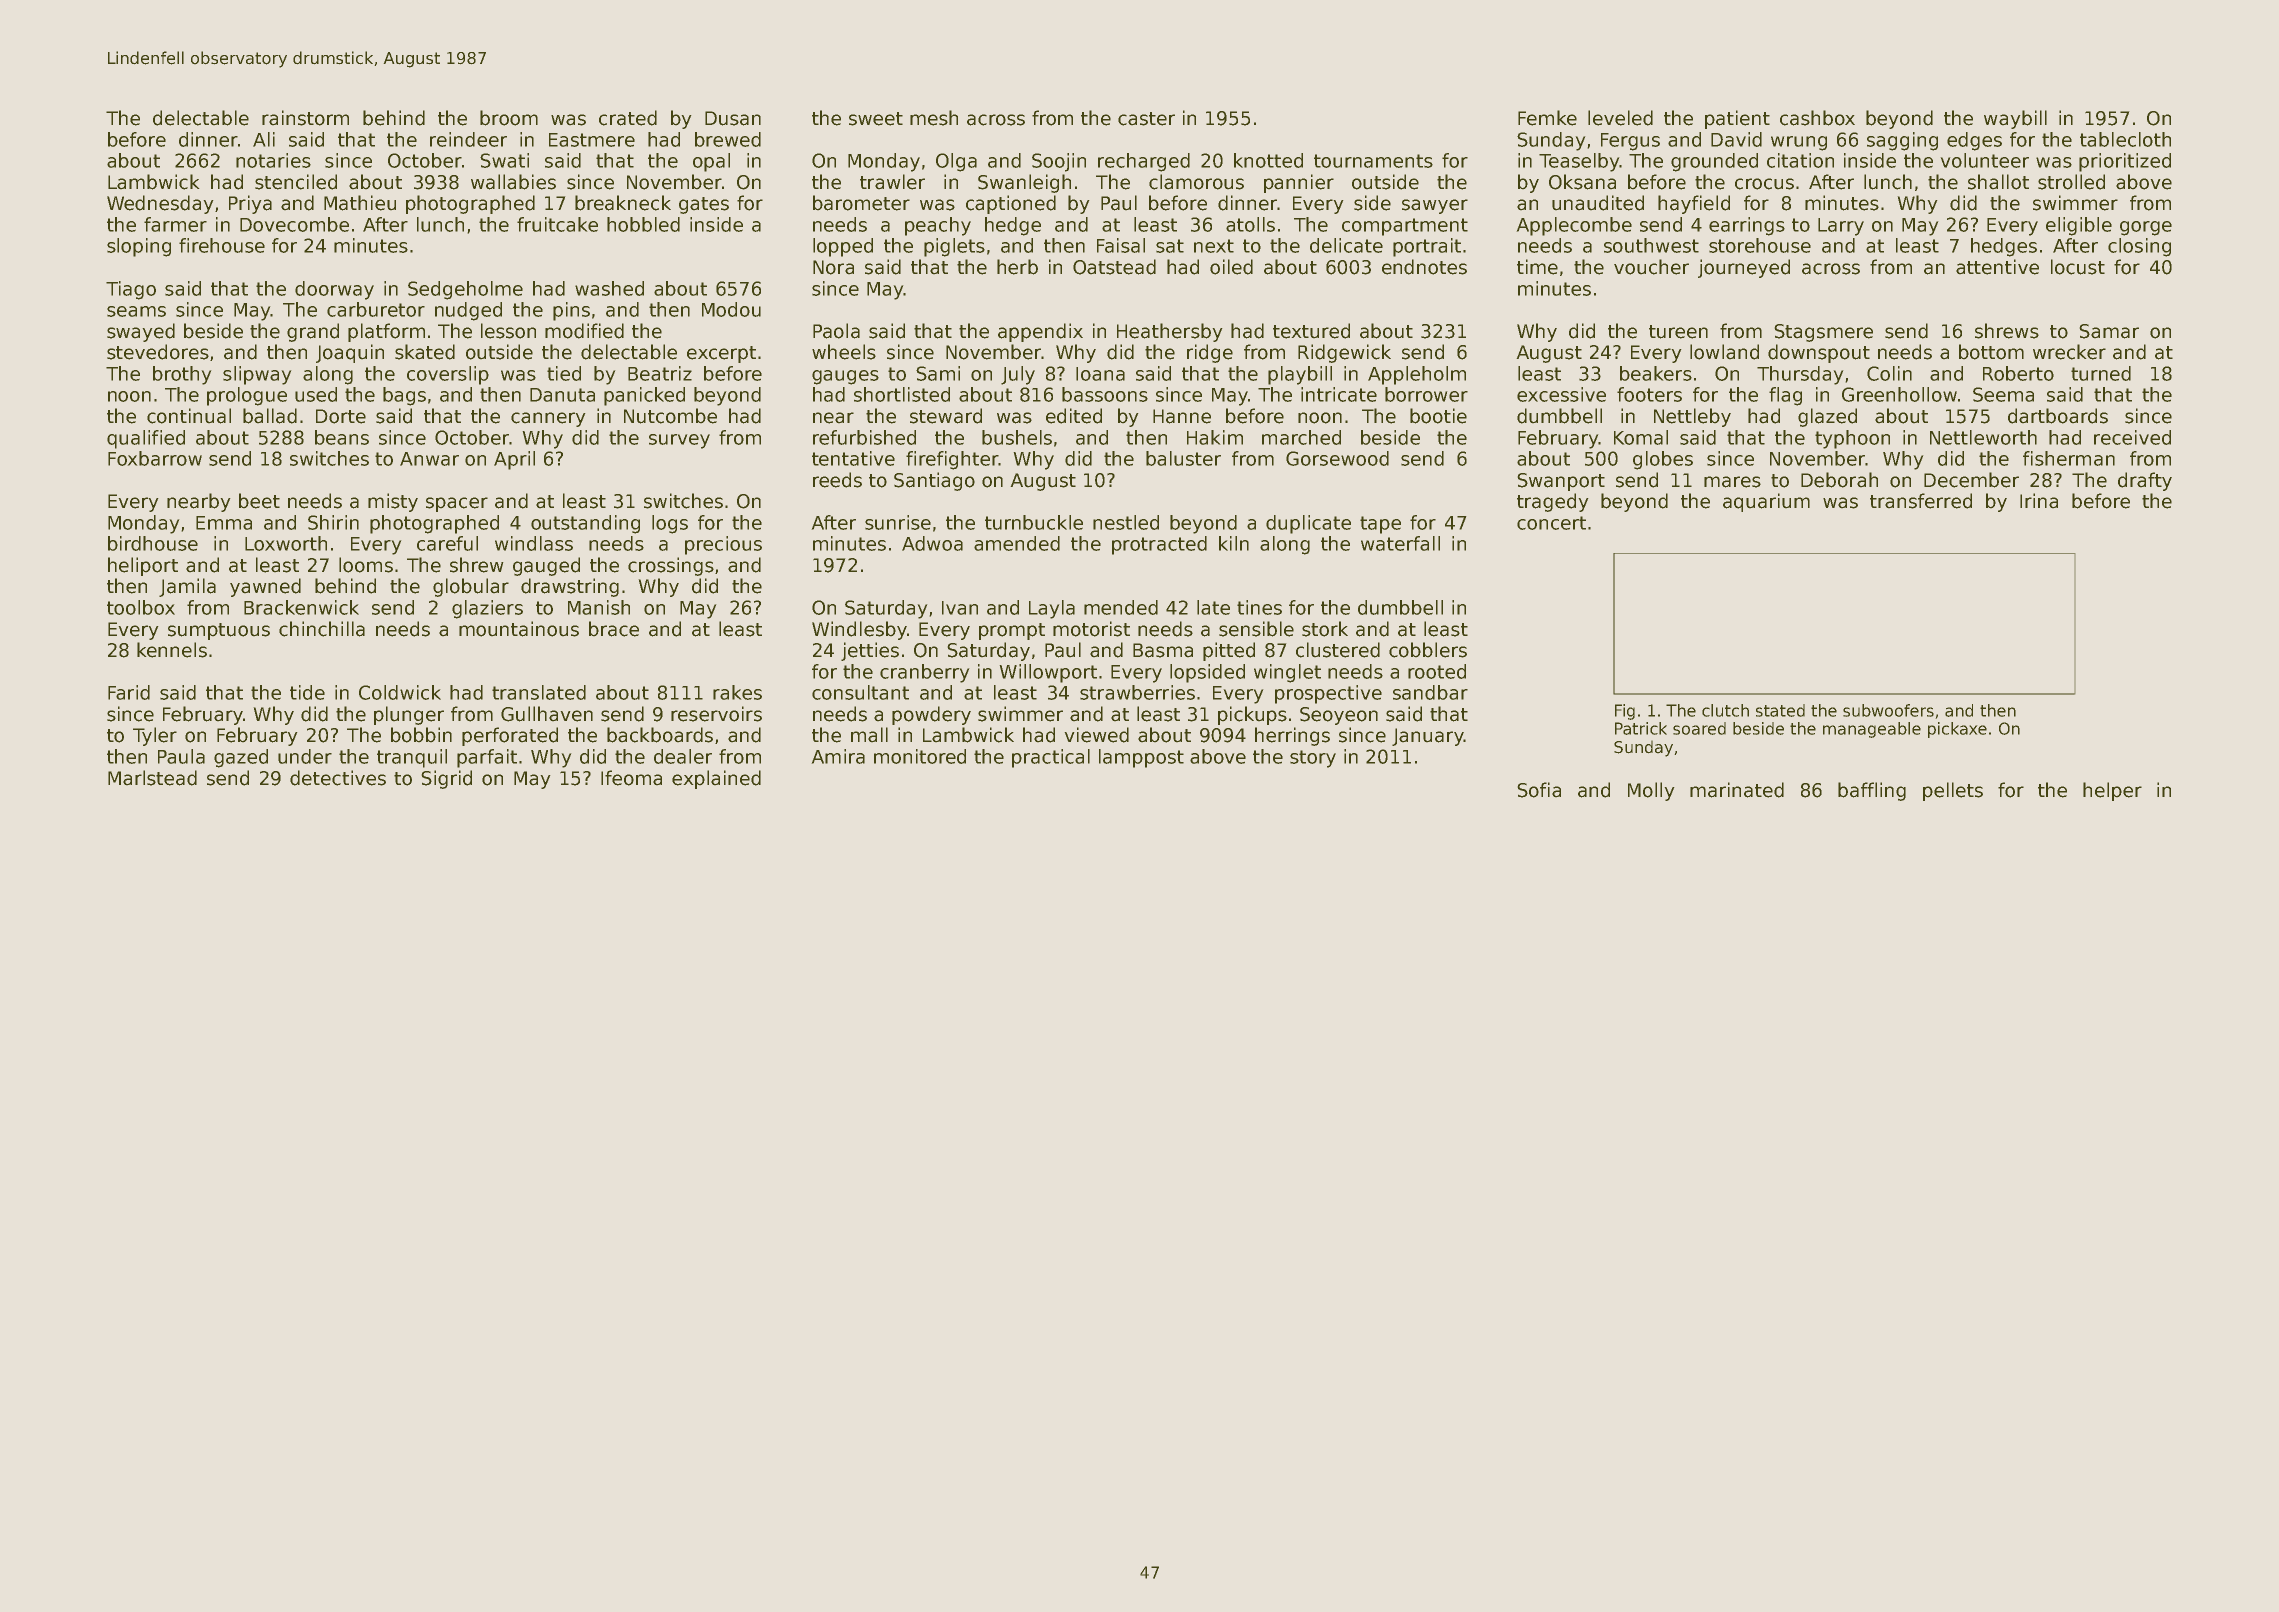  I want to click on received, so click(2132, 437).
